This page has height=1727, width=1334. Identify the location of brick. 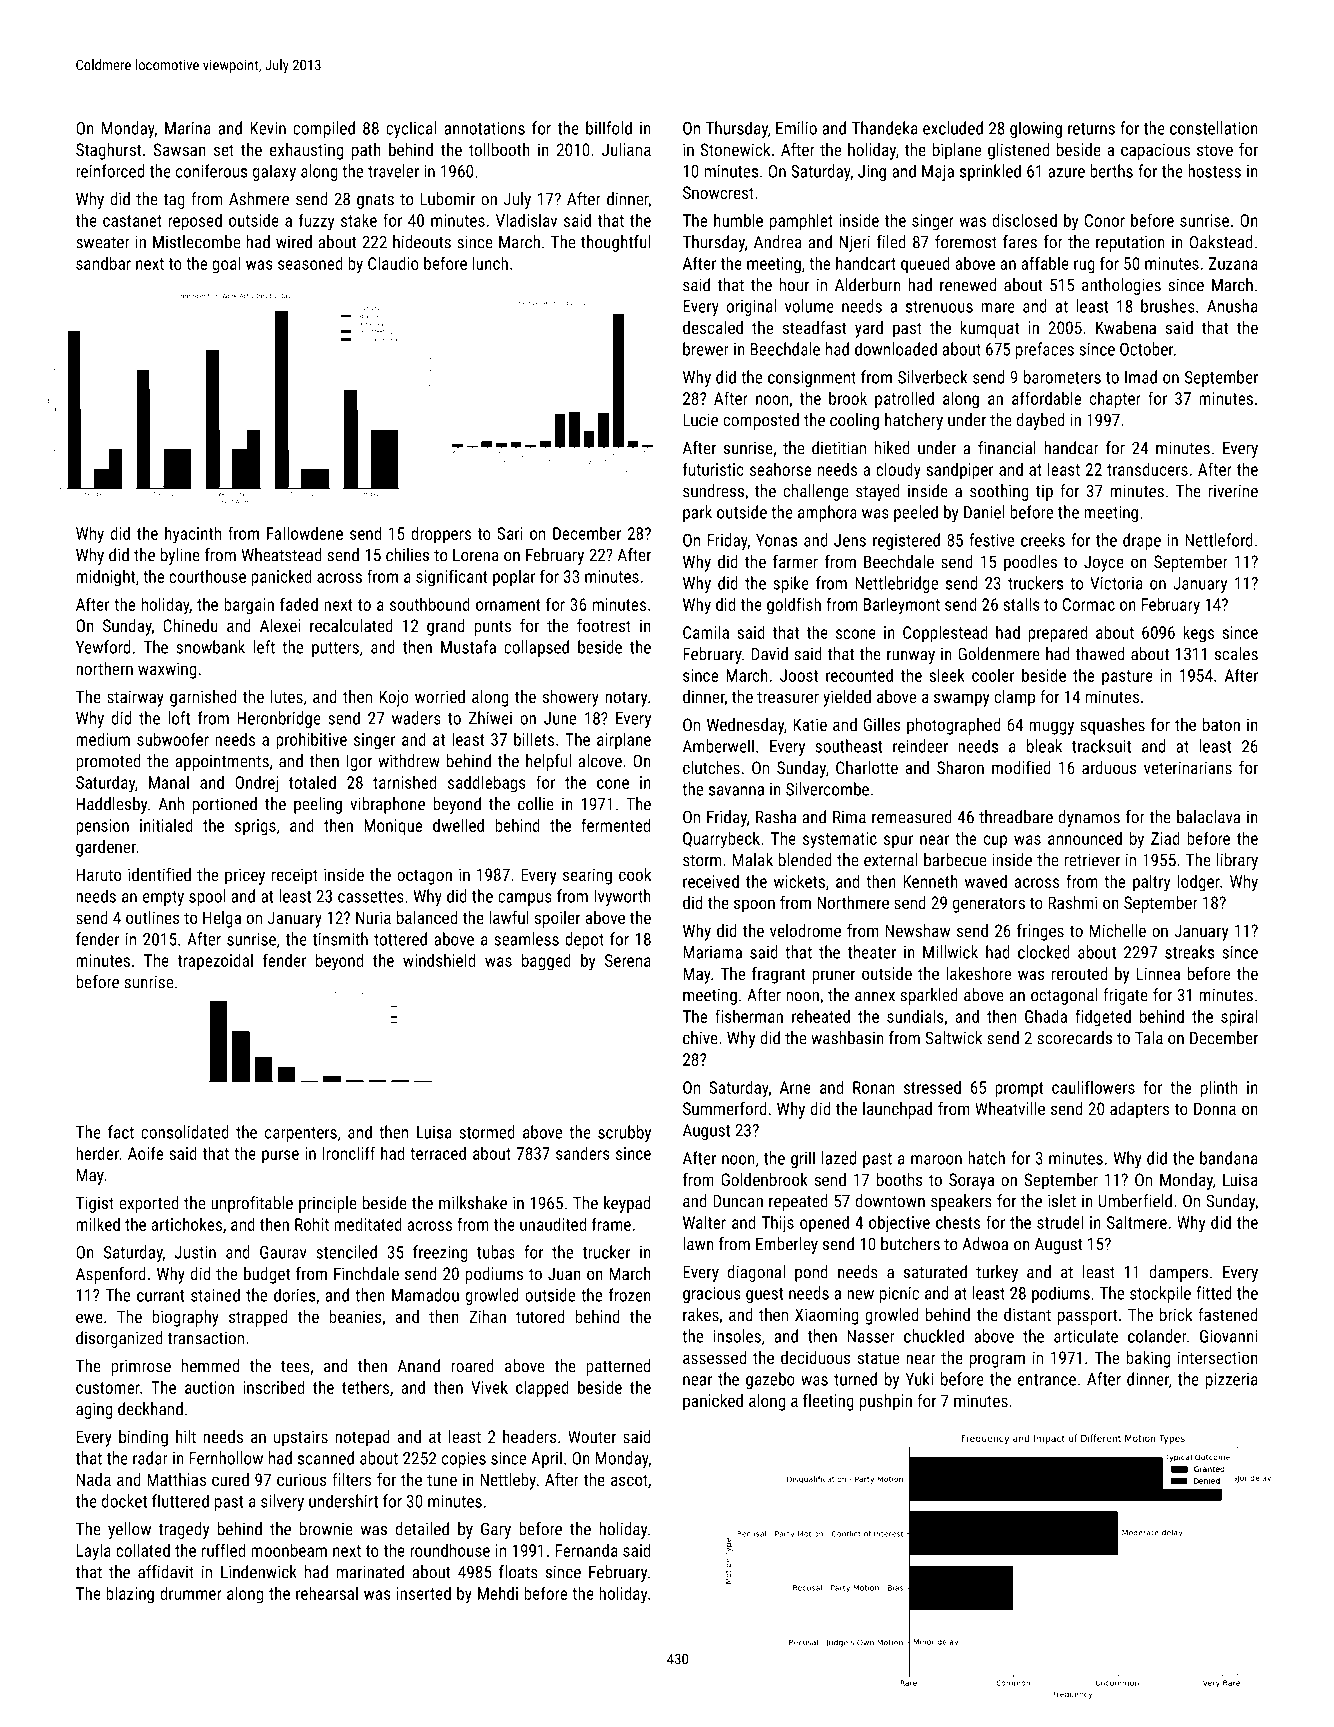
(1176, 1314).
